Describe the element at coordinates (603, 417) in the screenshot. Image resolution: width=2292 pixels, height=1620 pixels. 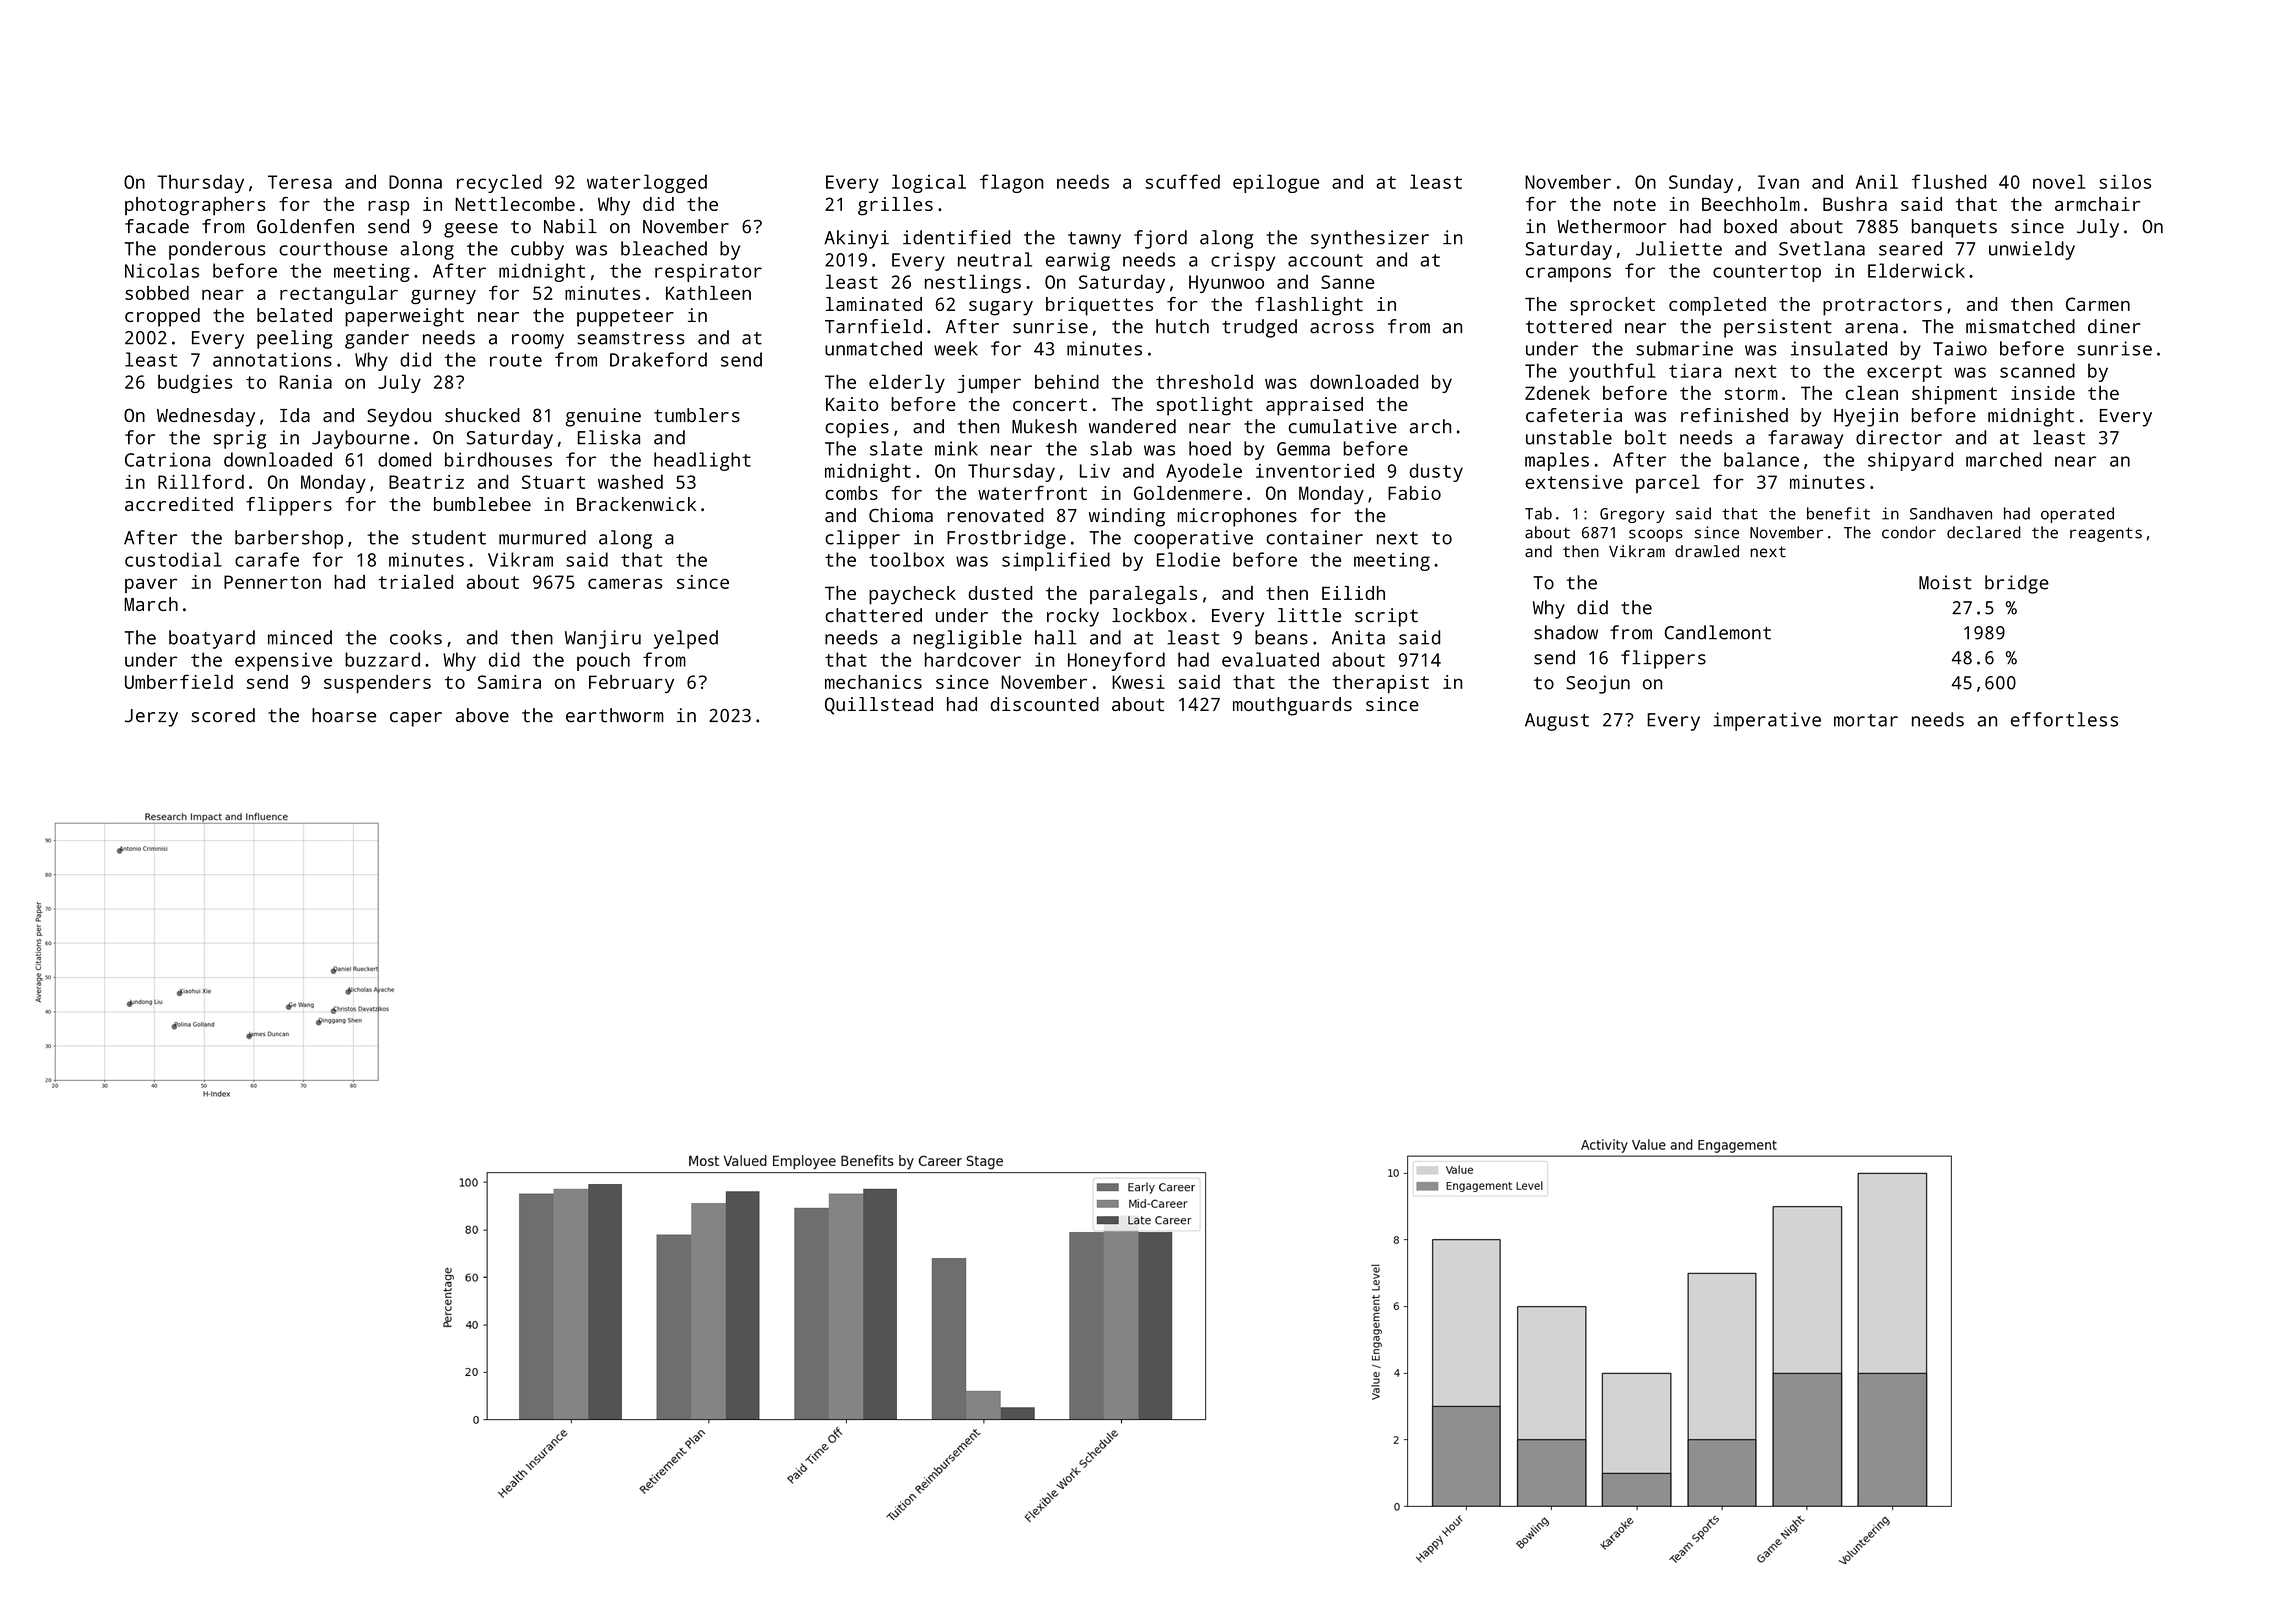
I see `genuine` at that location.
